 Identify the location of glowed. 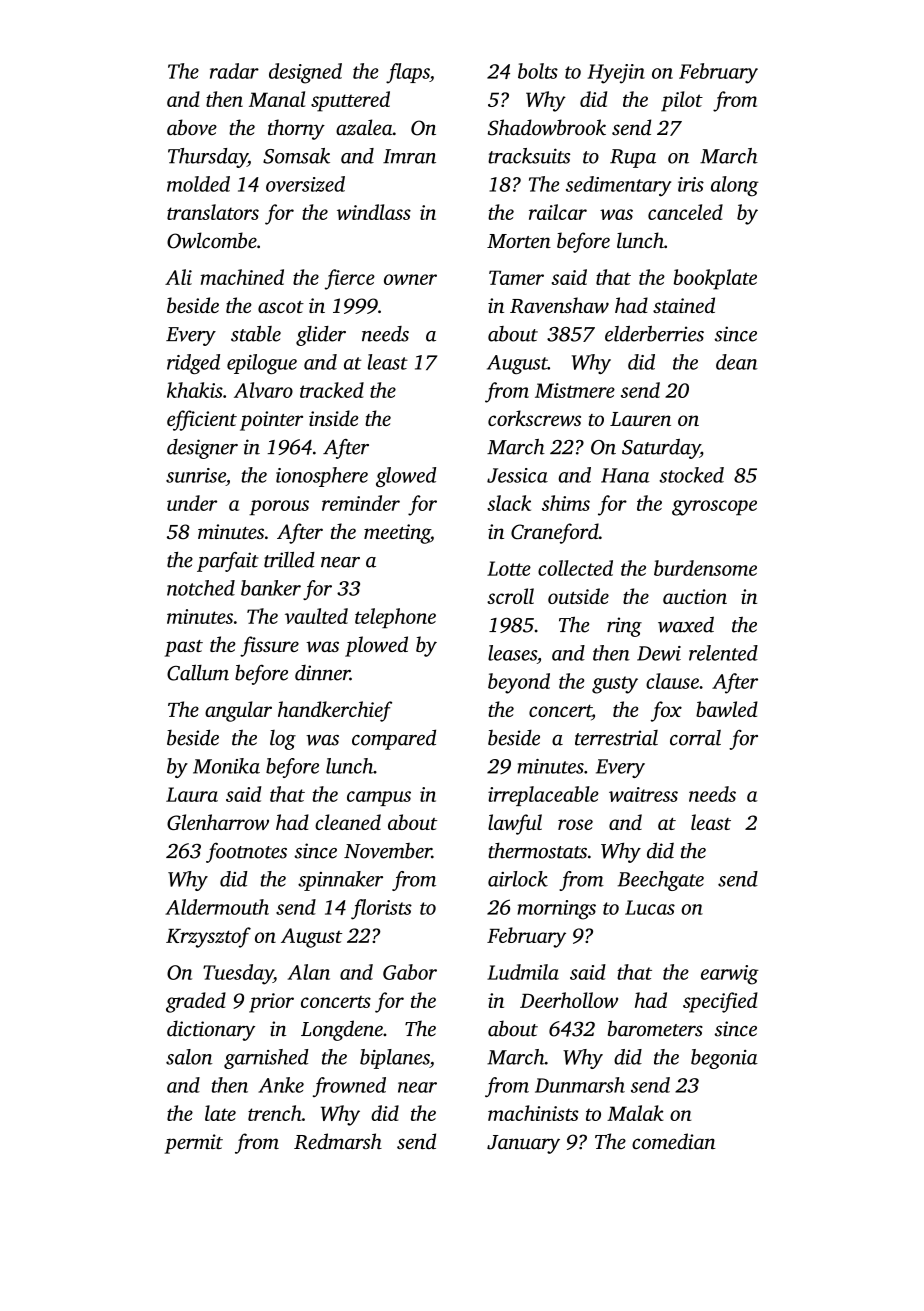
(406, 477).
